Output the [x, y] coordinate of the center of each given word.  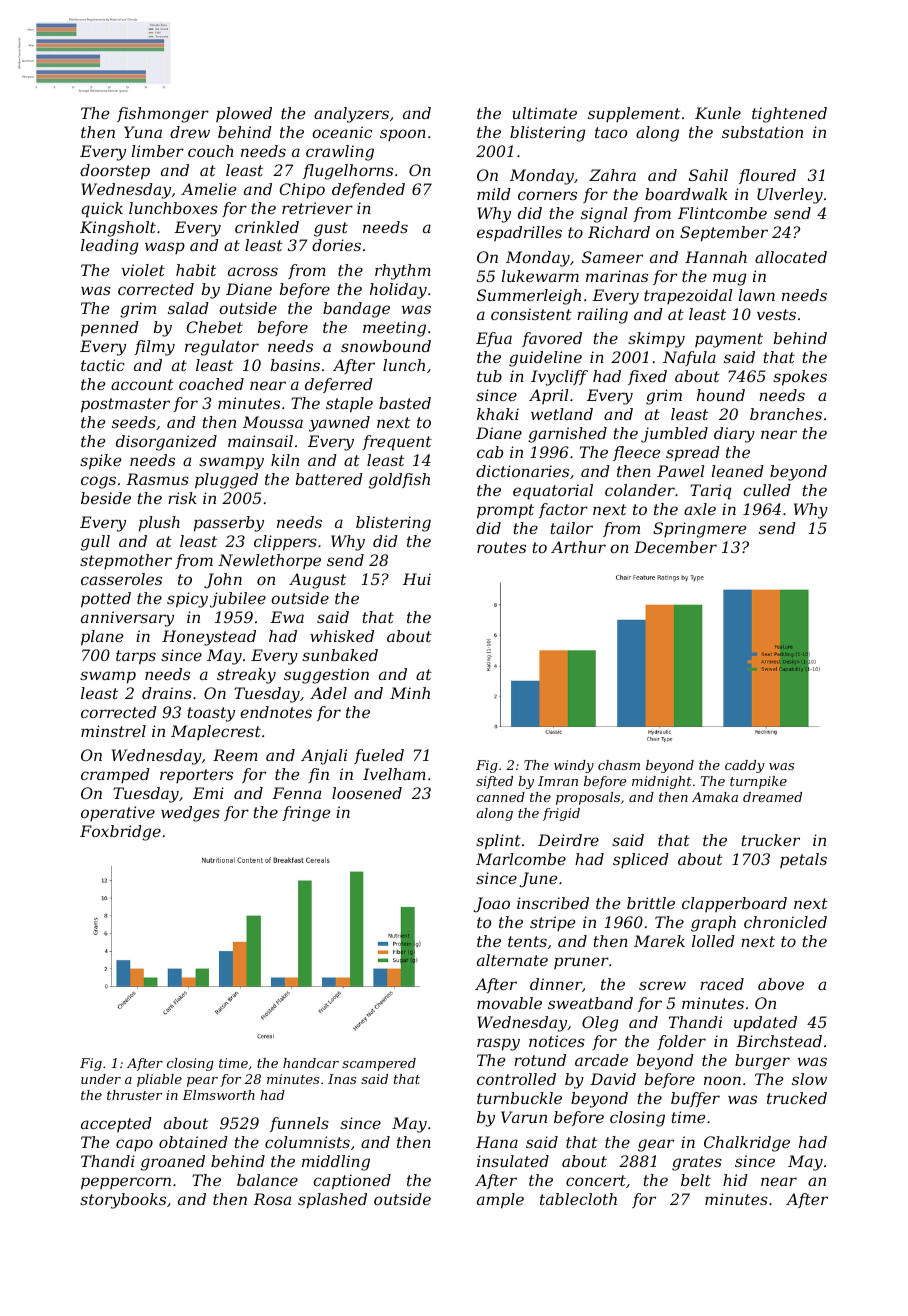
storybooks [123, 1201]
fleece [636, 453]
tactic [103, 365]
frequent [397, 443]
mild [494, 194]
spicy [187, 600]
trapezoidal [688, 296]
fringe [306, 814]
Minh [410, 693]
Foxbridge [120, 833]
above [781, 984]
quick [102, 210]
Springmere [699, 530]
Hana [497, 1142]
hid [735, 1180]
